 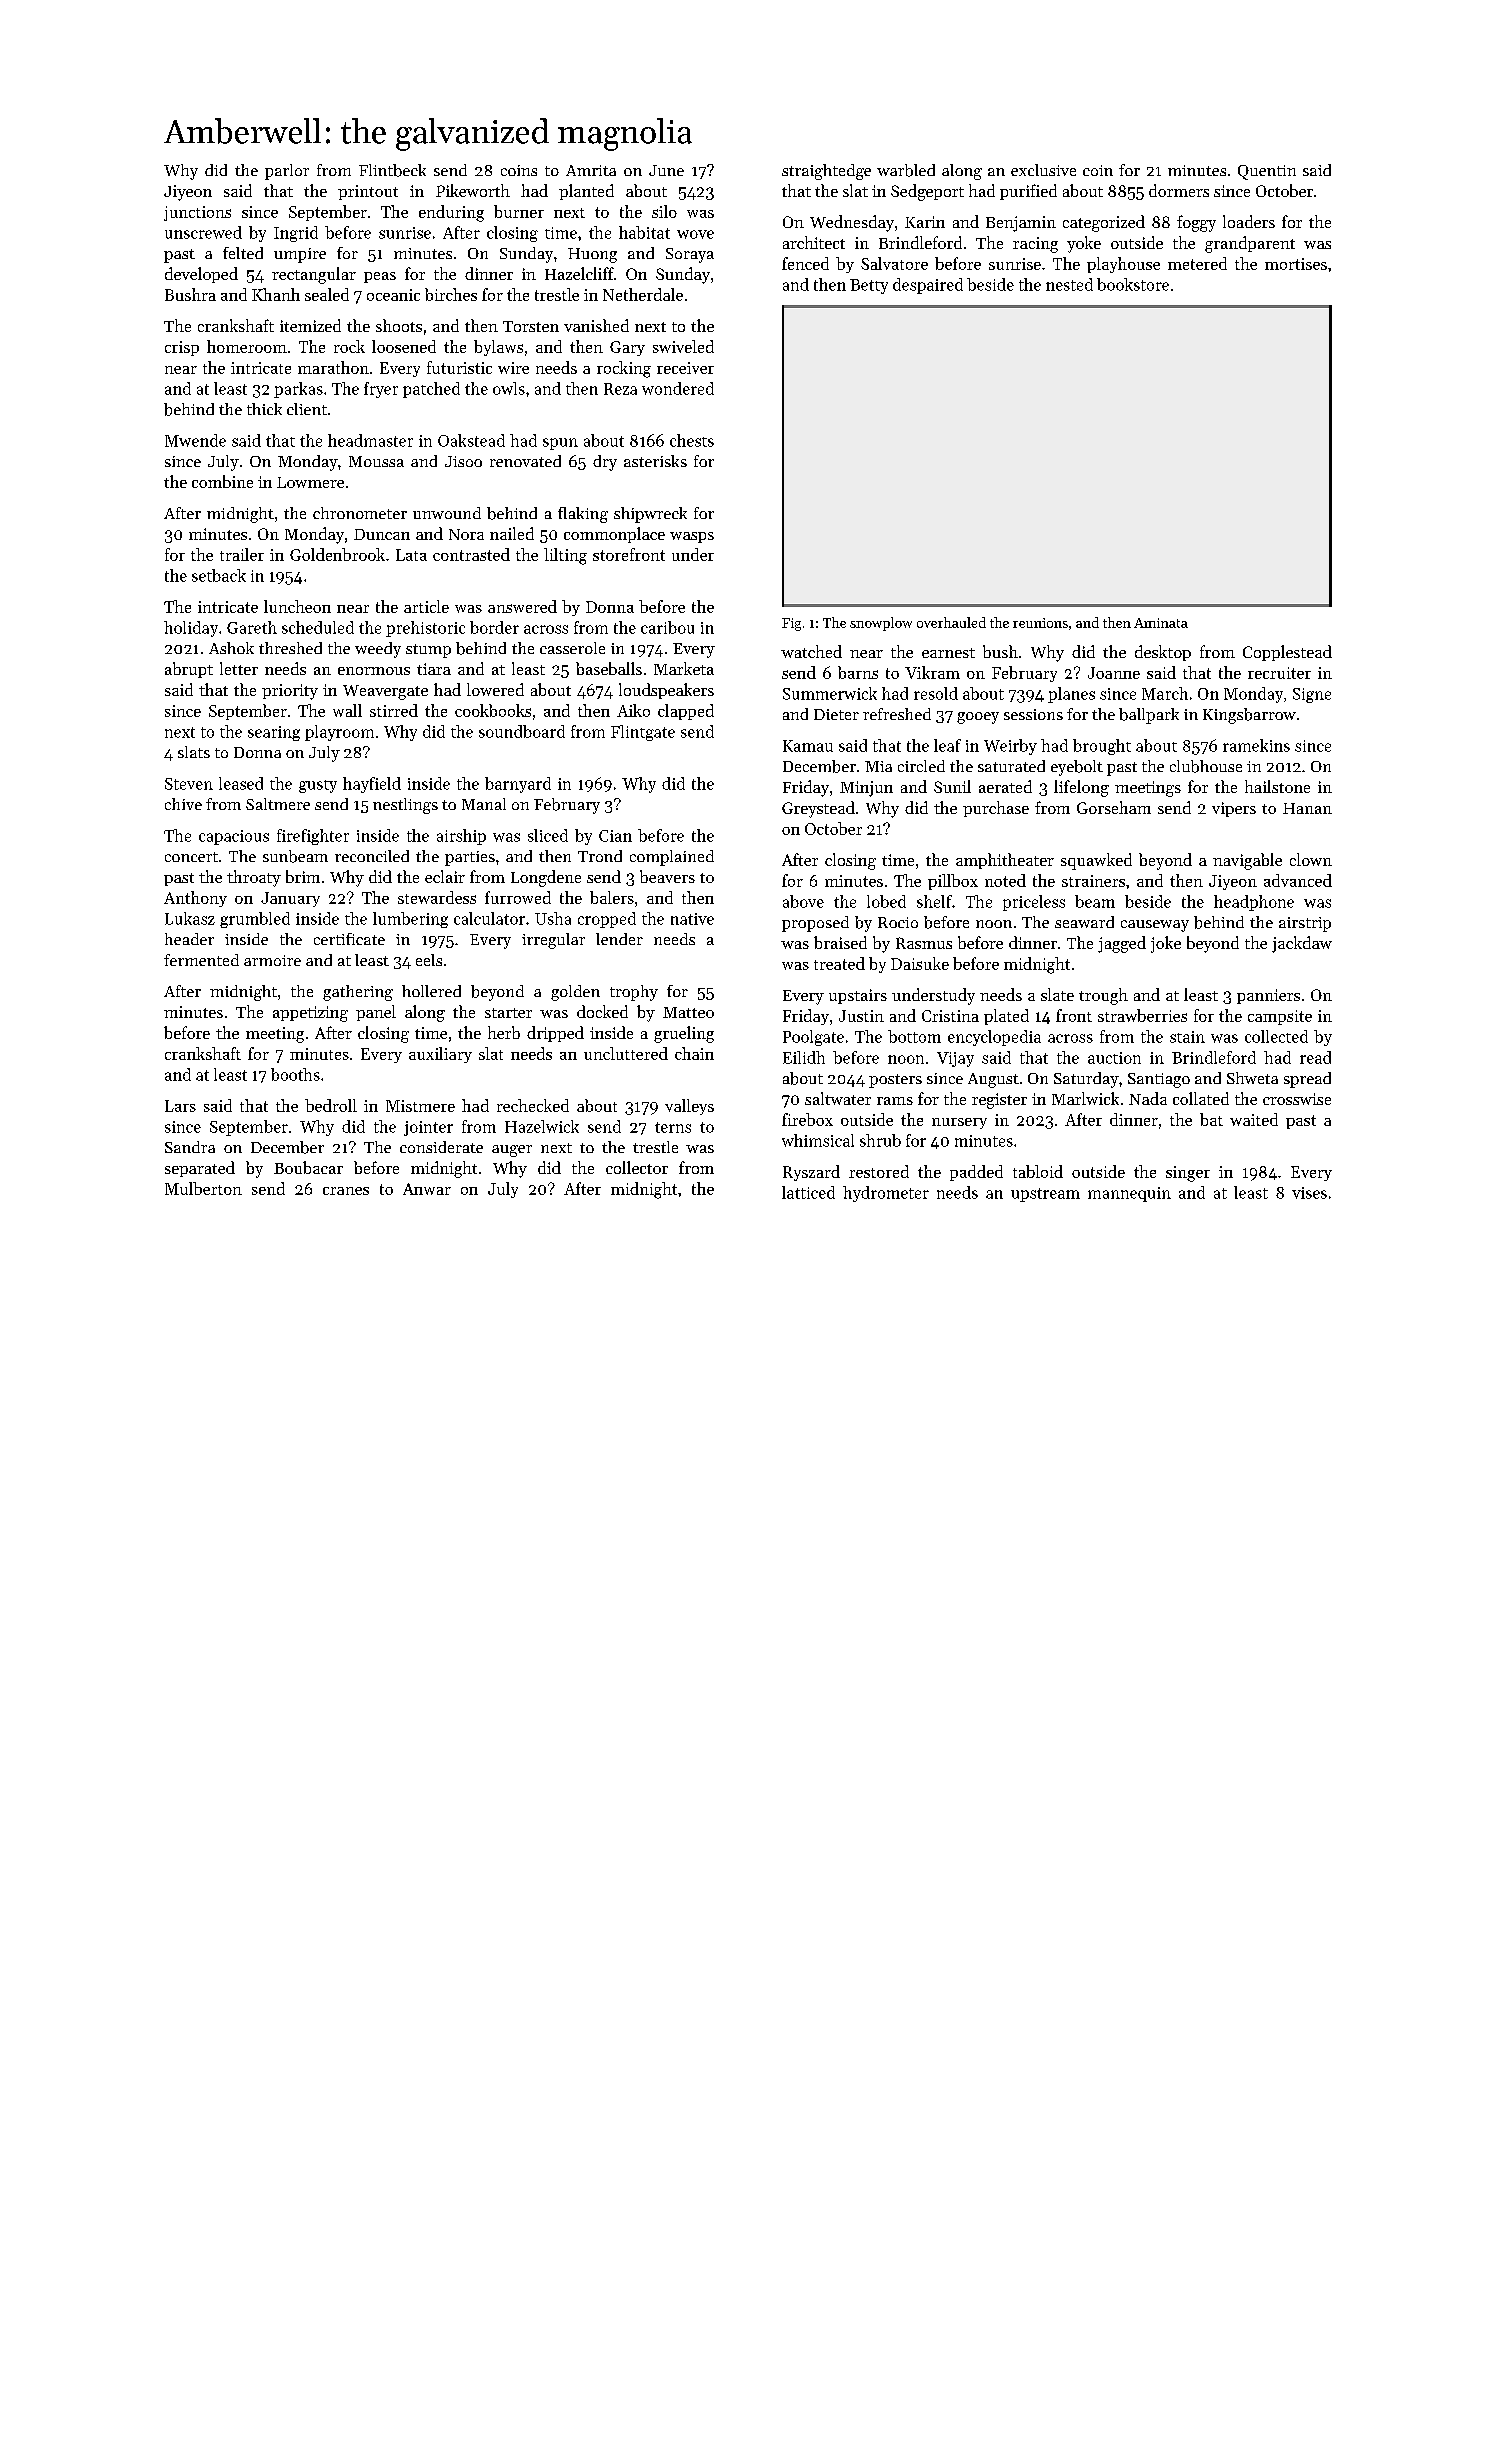 I want to click on saturated, so click(x=1011, y=766).
